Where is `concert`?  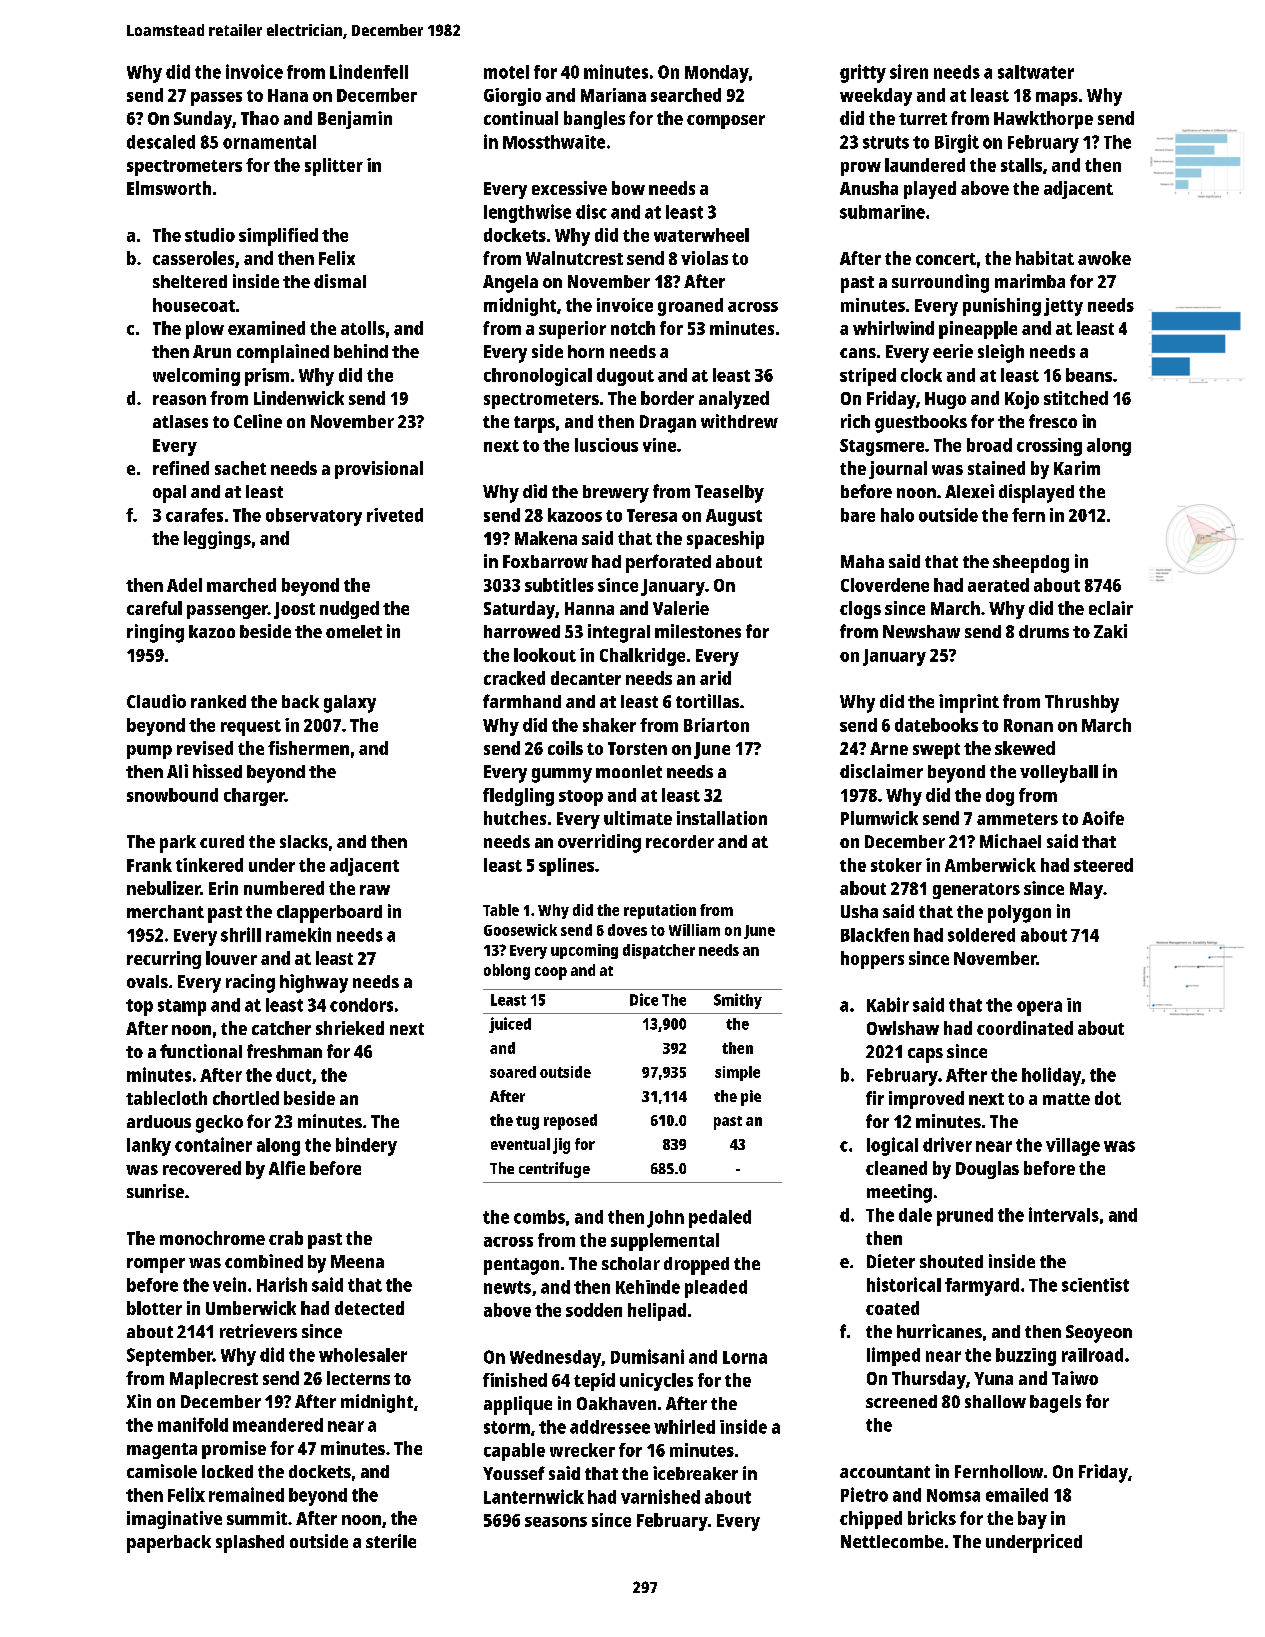
concert is located at coordinates (946, 259).
